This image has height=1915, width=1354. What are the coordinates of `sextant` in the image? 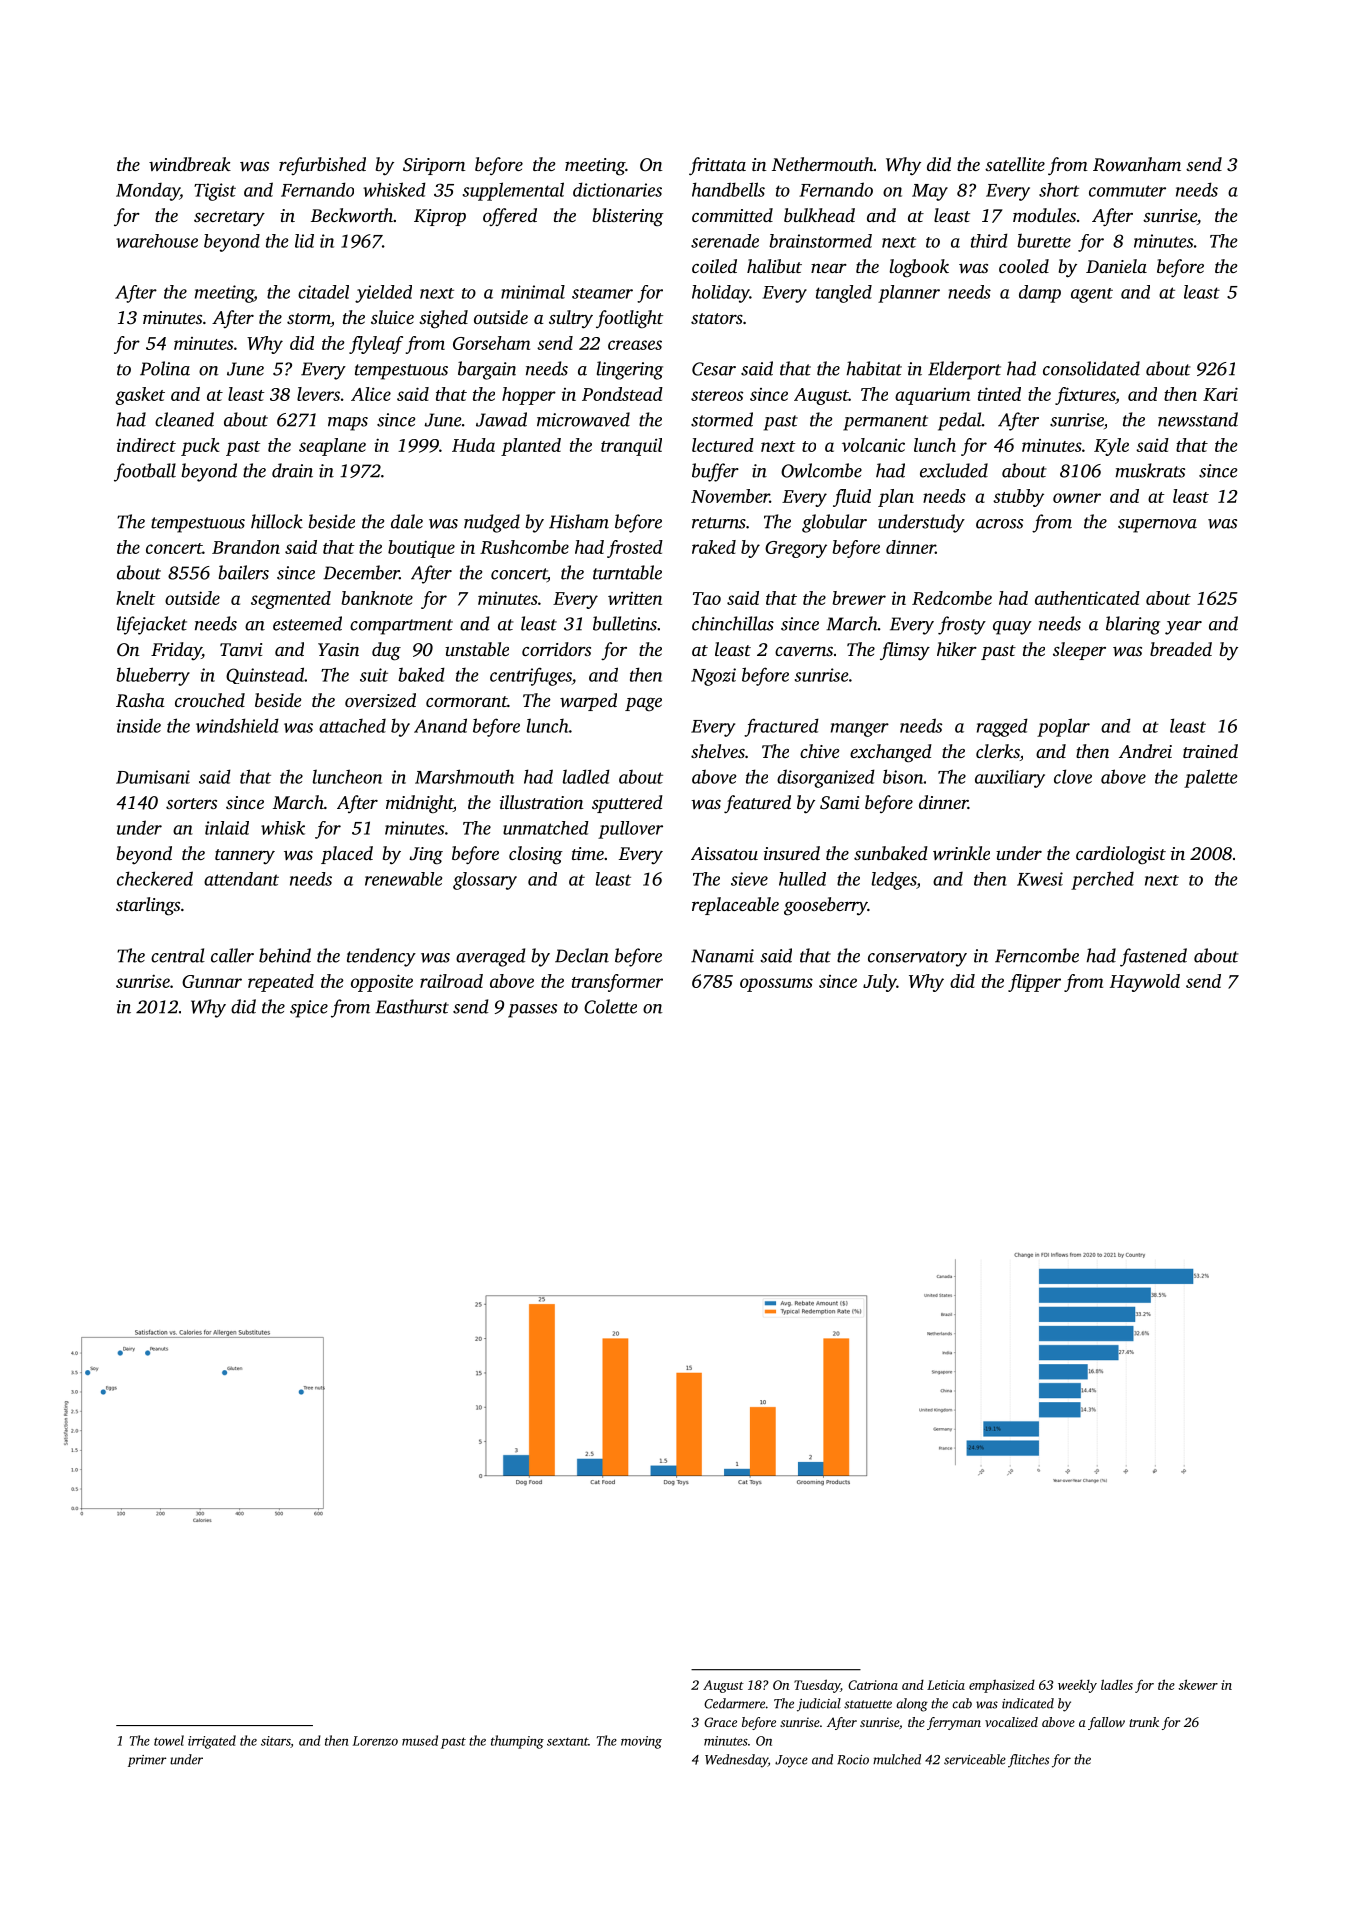 It's located at (567, 1741).
